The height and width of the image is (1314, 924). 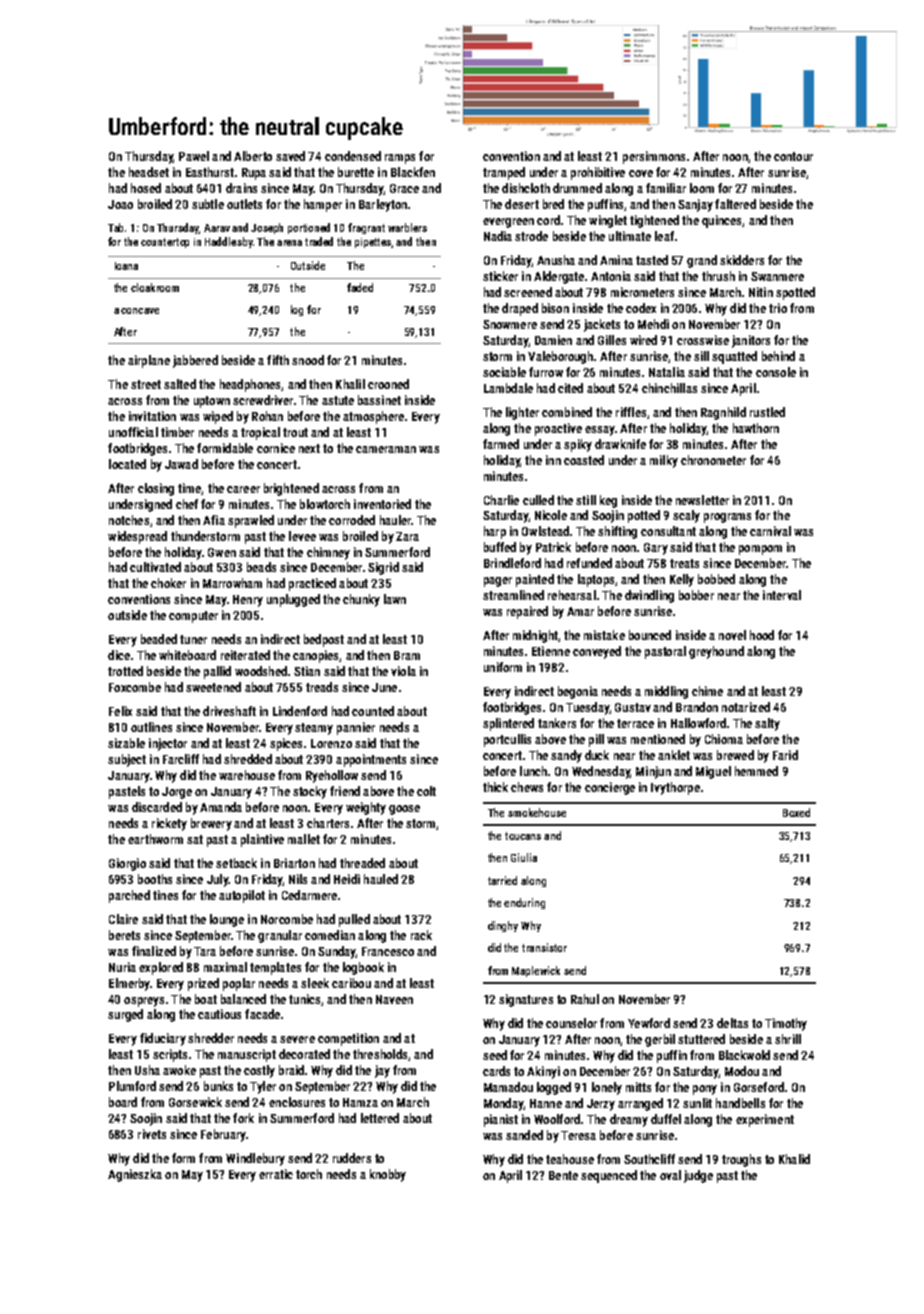 I want to click on dinghy, so click(x=503, y=926).
